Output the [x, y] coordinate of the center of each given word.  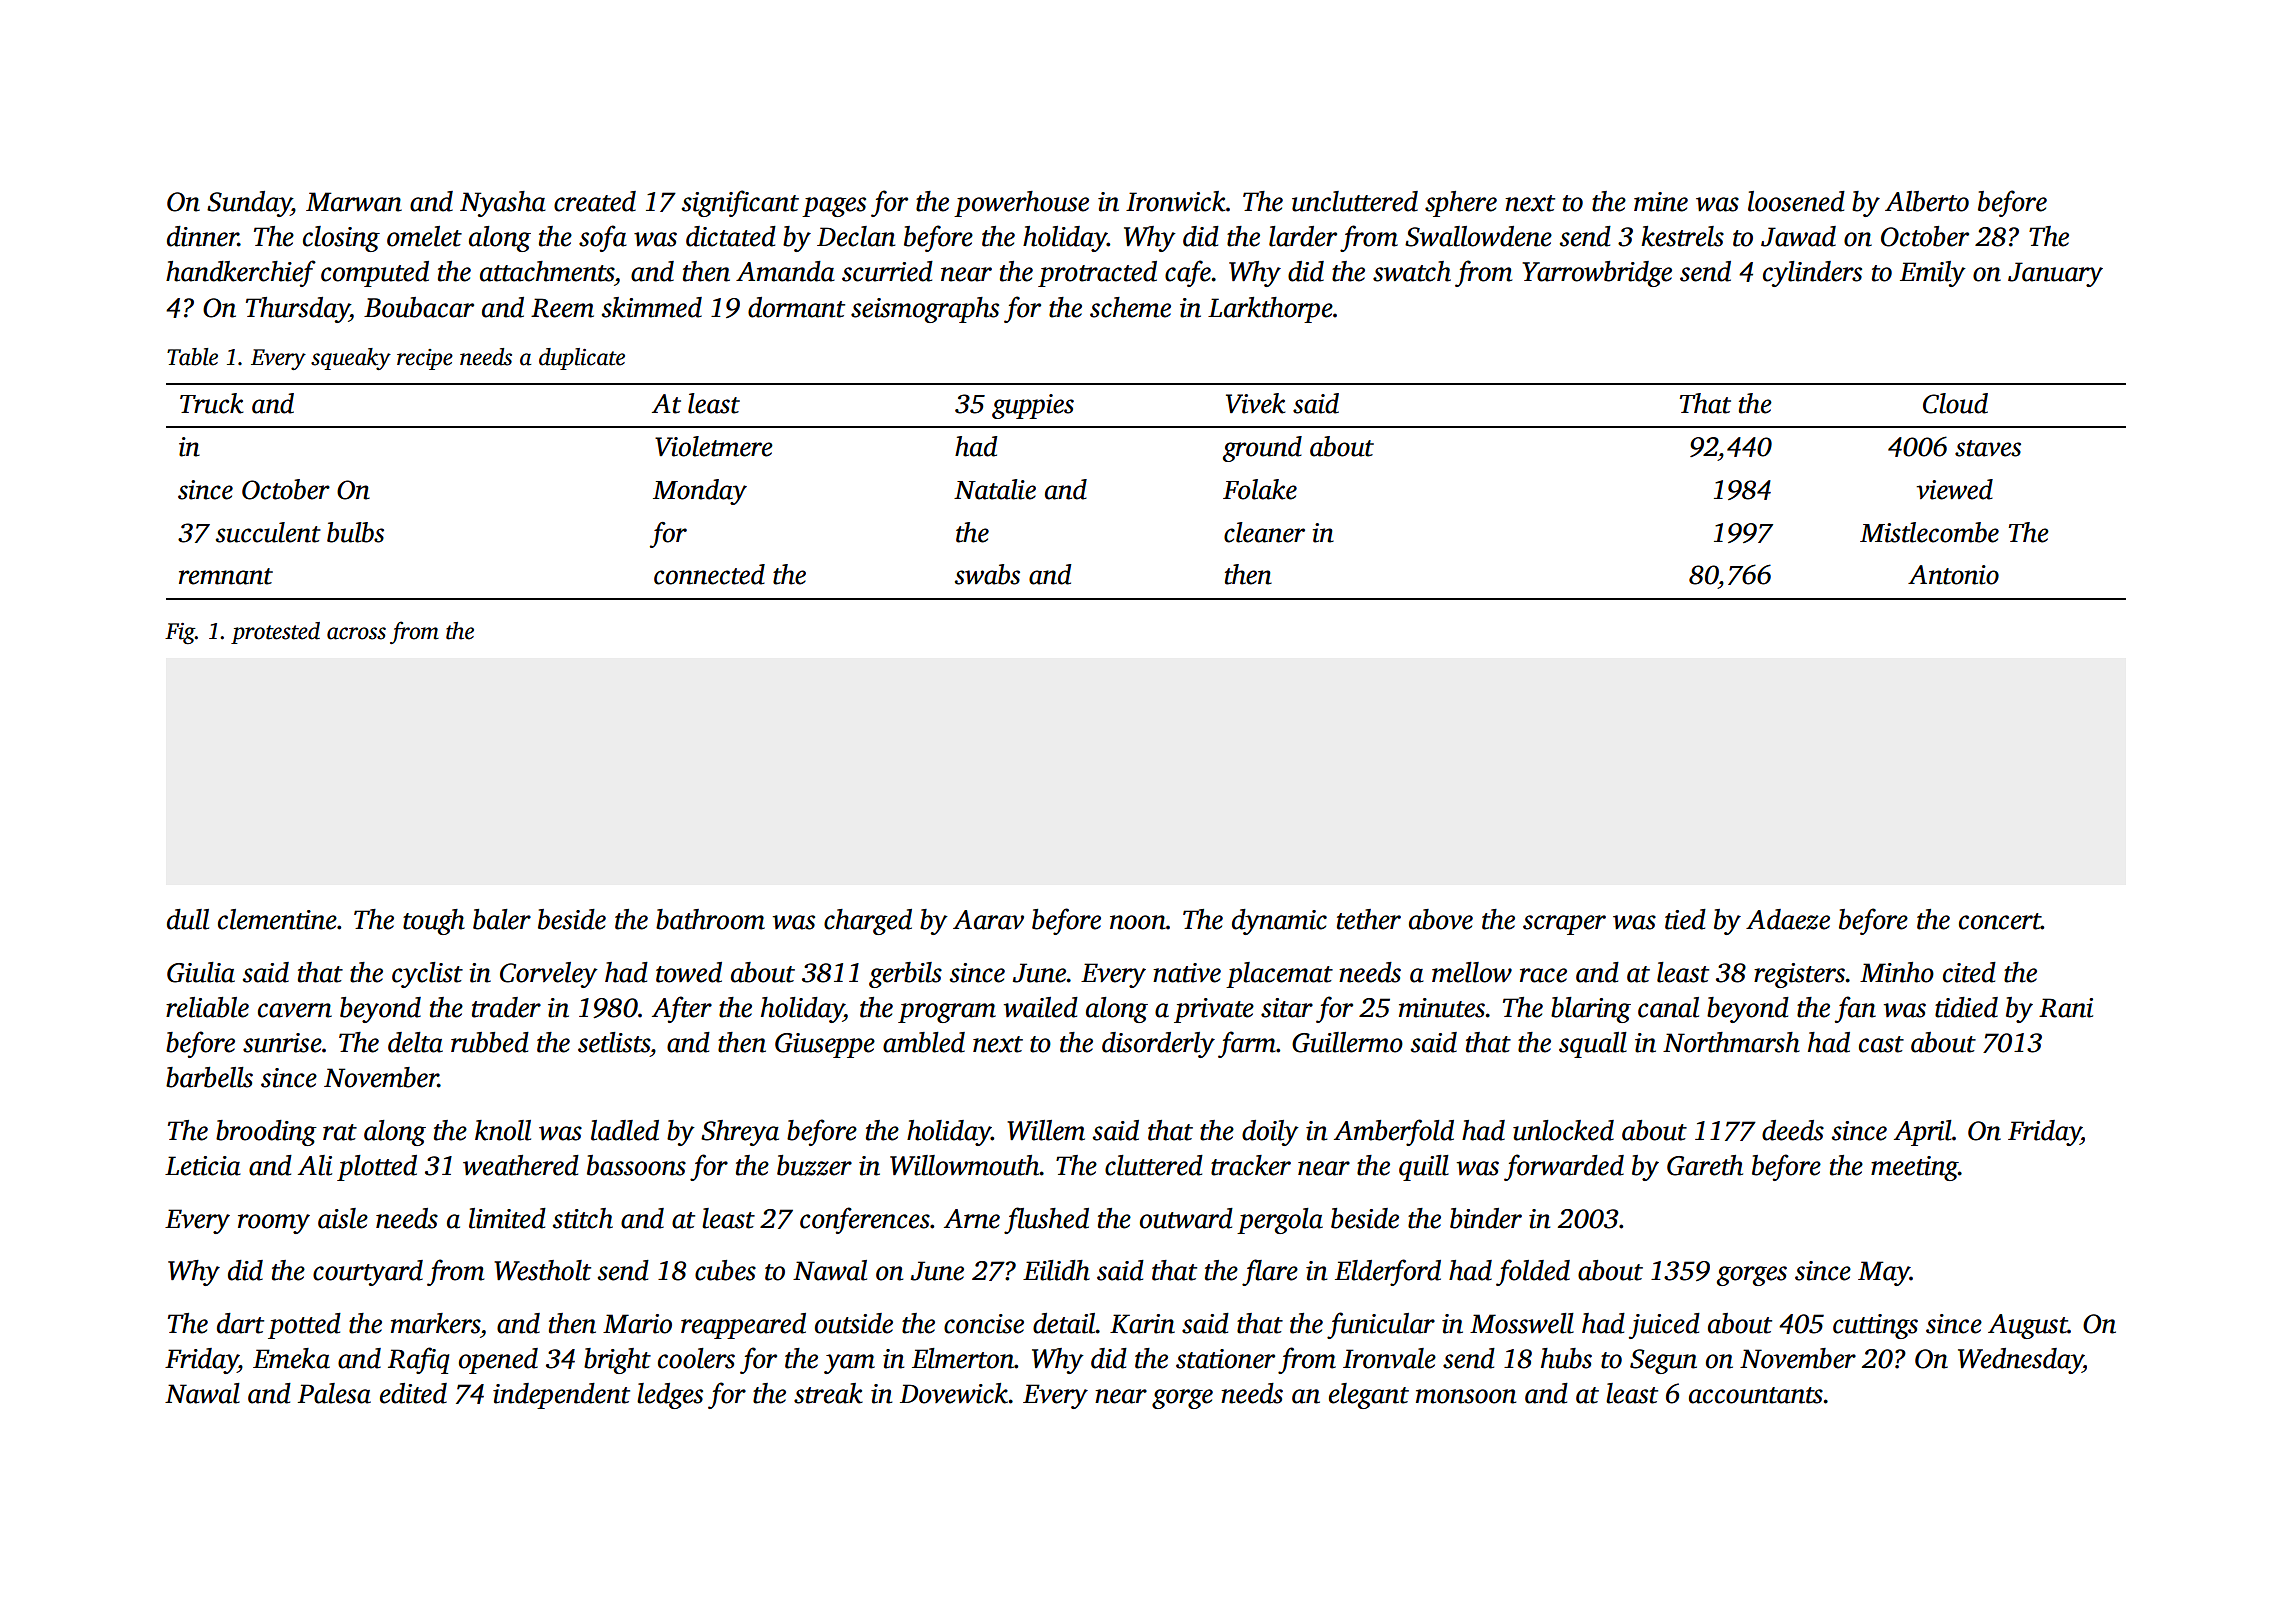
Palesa [334, 1393]
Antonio [1953, 575]
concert [2000, 921]
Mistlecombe [1929, 532]
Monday [700, 492]
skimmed [652, 307]
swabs [987, 574]
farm [1247, 1044]
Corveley [549, 975]
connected [709, 574]
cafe [1188, 273]
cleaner [1264, 532]
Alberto [1927, 201]
